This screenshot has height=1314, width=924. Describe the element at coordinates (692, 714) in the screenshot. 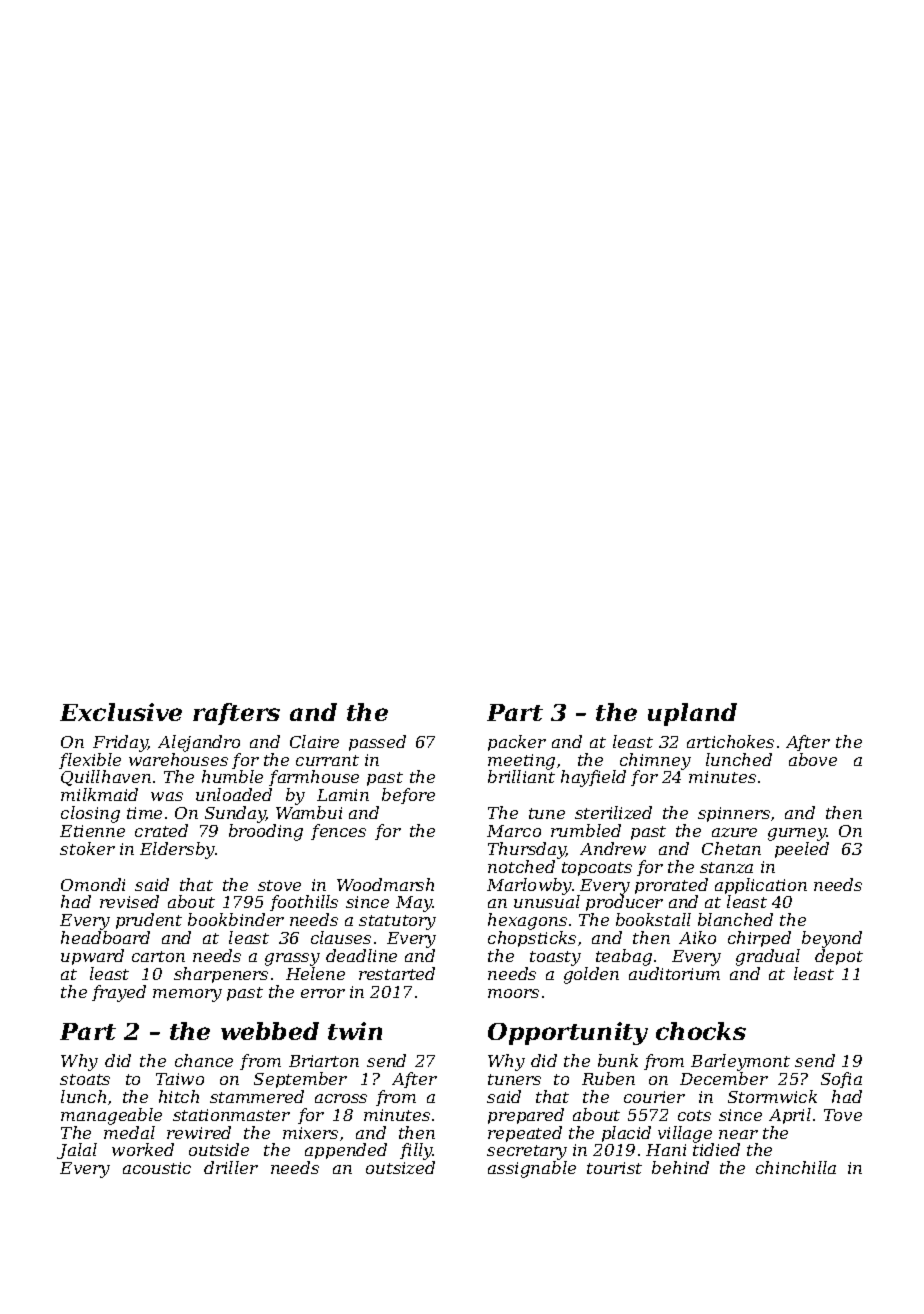

I see `upland` at that location.
